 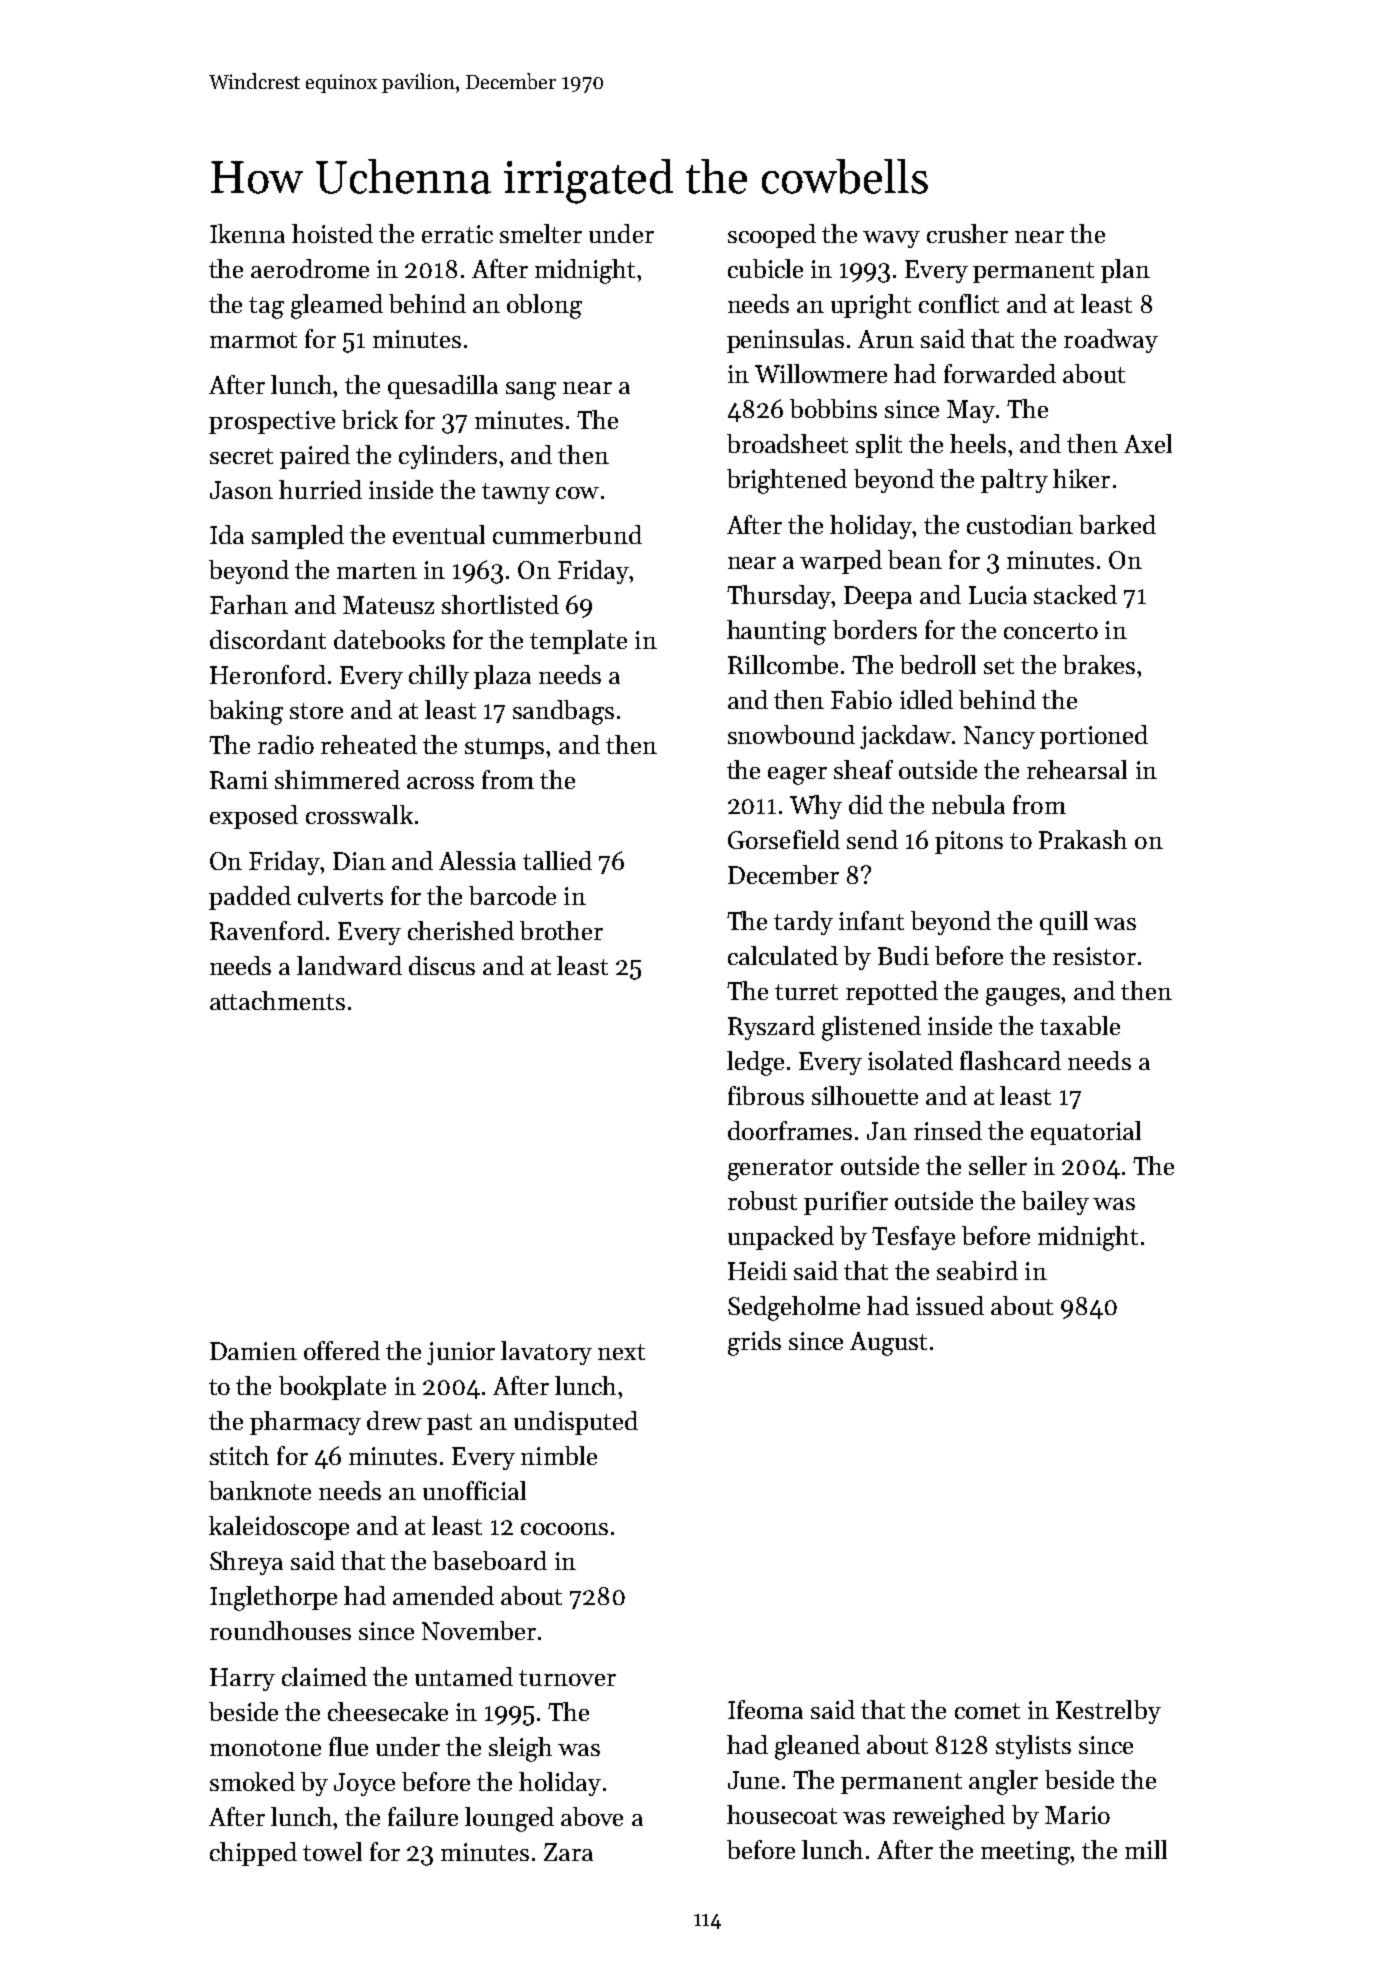 I want to click on smelter, so click(x=541, y=233).
